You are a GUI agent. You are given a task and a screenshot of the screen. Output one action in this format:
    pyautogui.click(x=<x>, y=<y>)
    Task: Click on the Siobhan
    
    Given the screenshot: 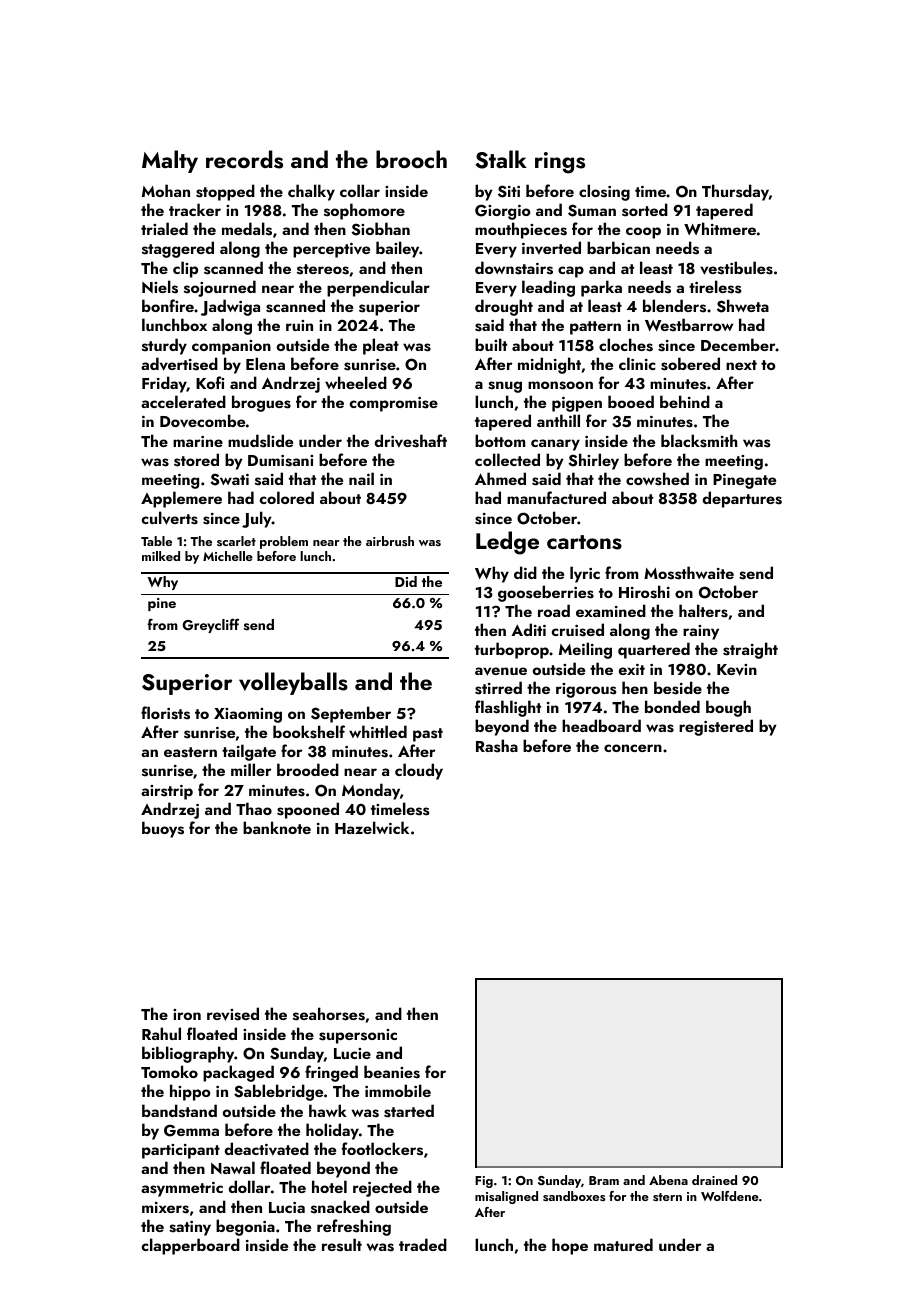 What is the action you would take?
    pyautogui.click(x=380, y=229)
